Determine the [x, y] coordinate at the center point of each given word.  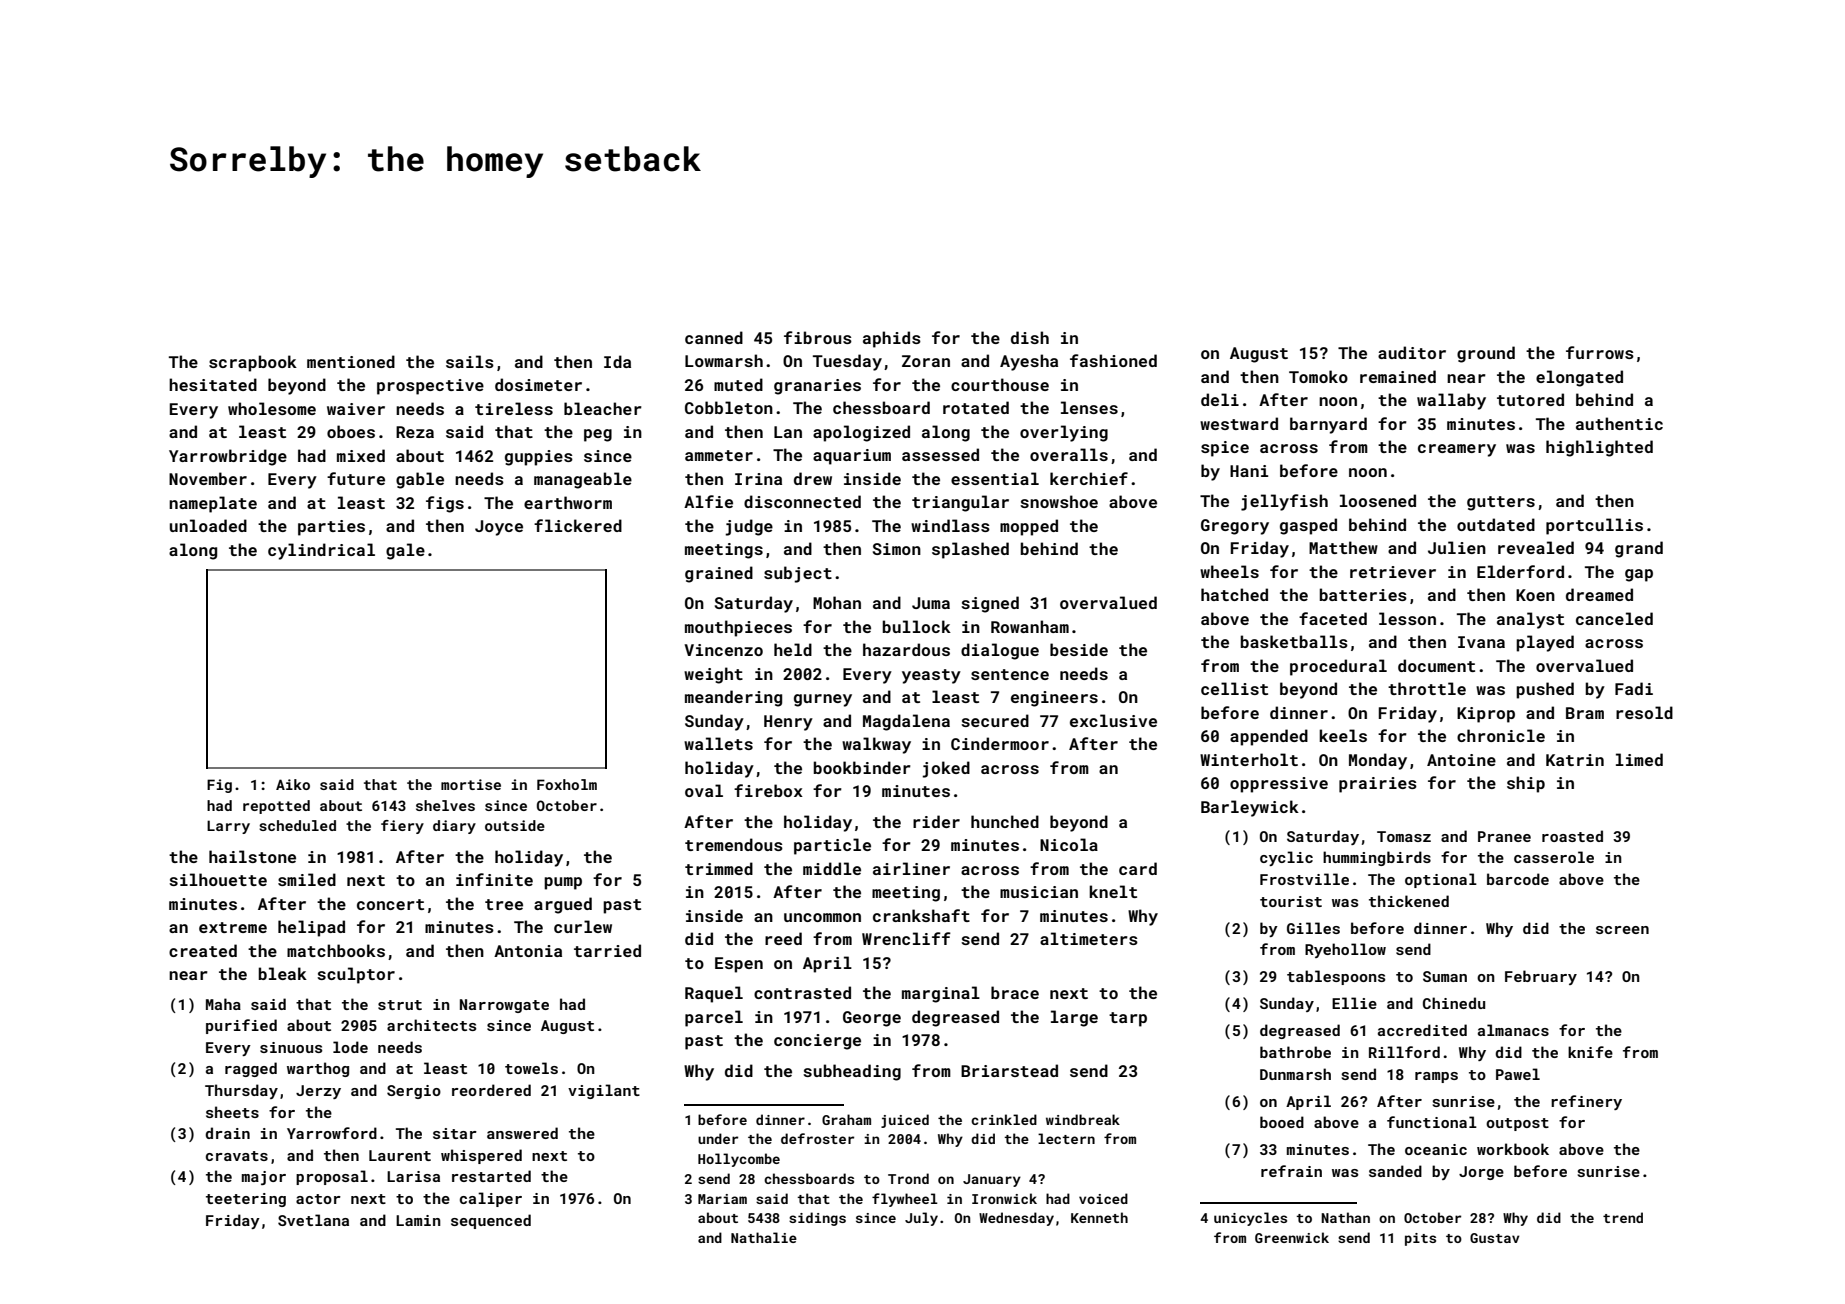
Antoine [1461, 760]
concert [390, 904]
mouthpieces [738, 628]
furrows [1600, 352]
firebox [768, 790]
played [1545, 643]
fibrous [818, 337]
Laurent [400, 1155]
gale [405, 551]
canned [714, 337]
